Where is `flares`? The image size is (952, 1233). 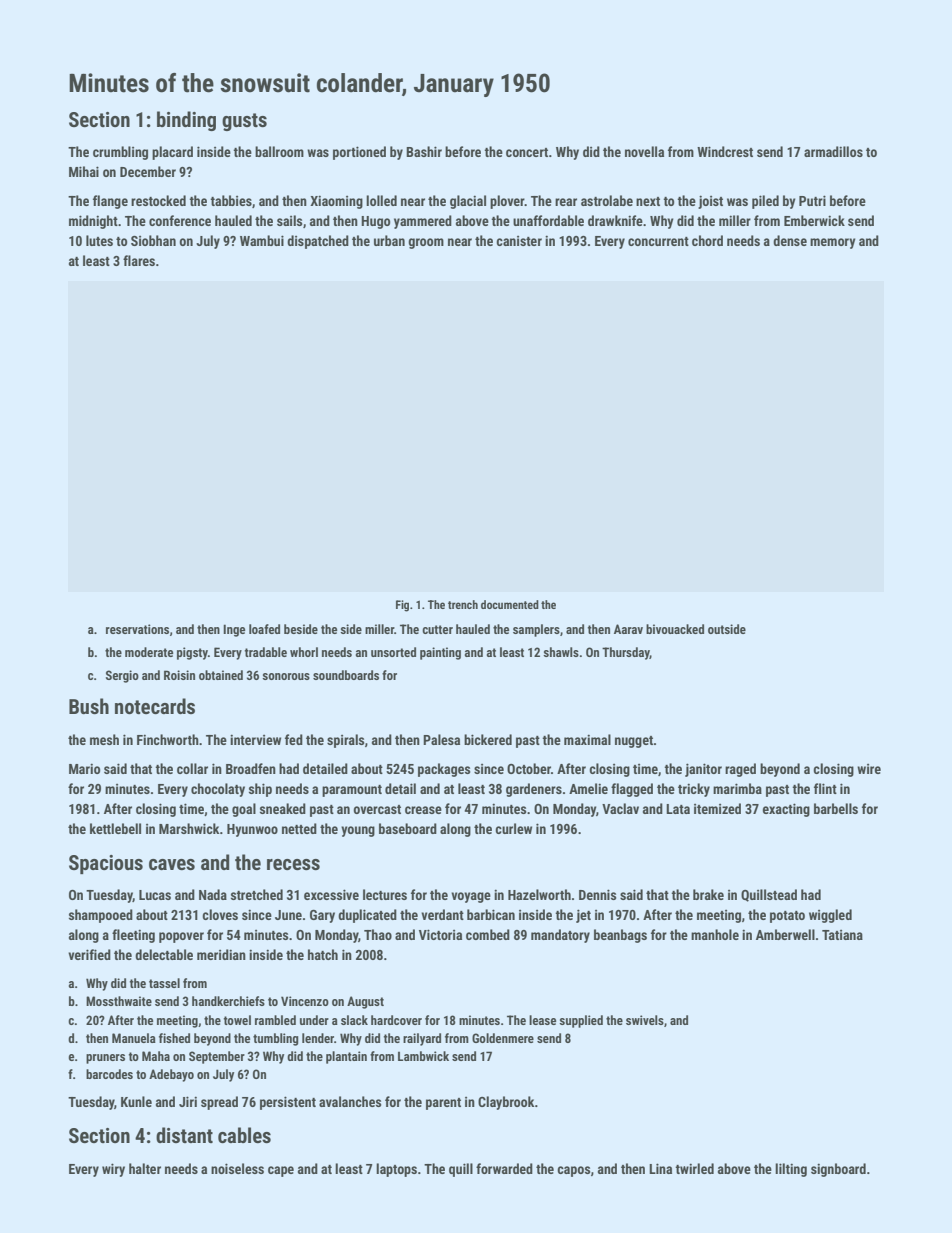
flares is located at coordinates (139, 260).
